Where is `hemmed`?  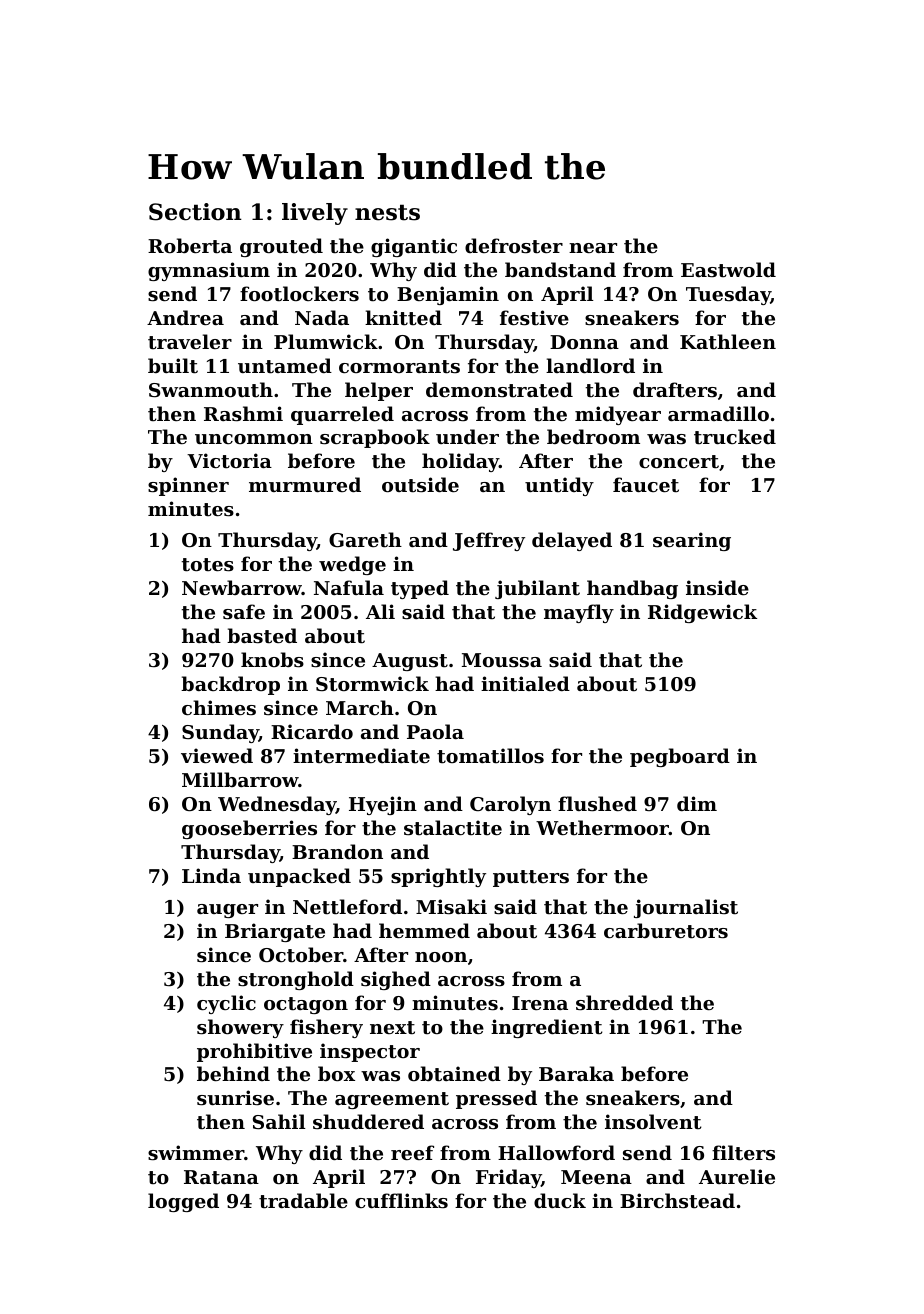
hemmed is located at coordinates (424, 930).
